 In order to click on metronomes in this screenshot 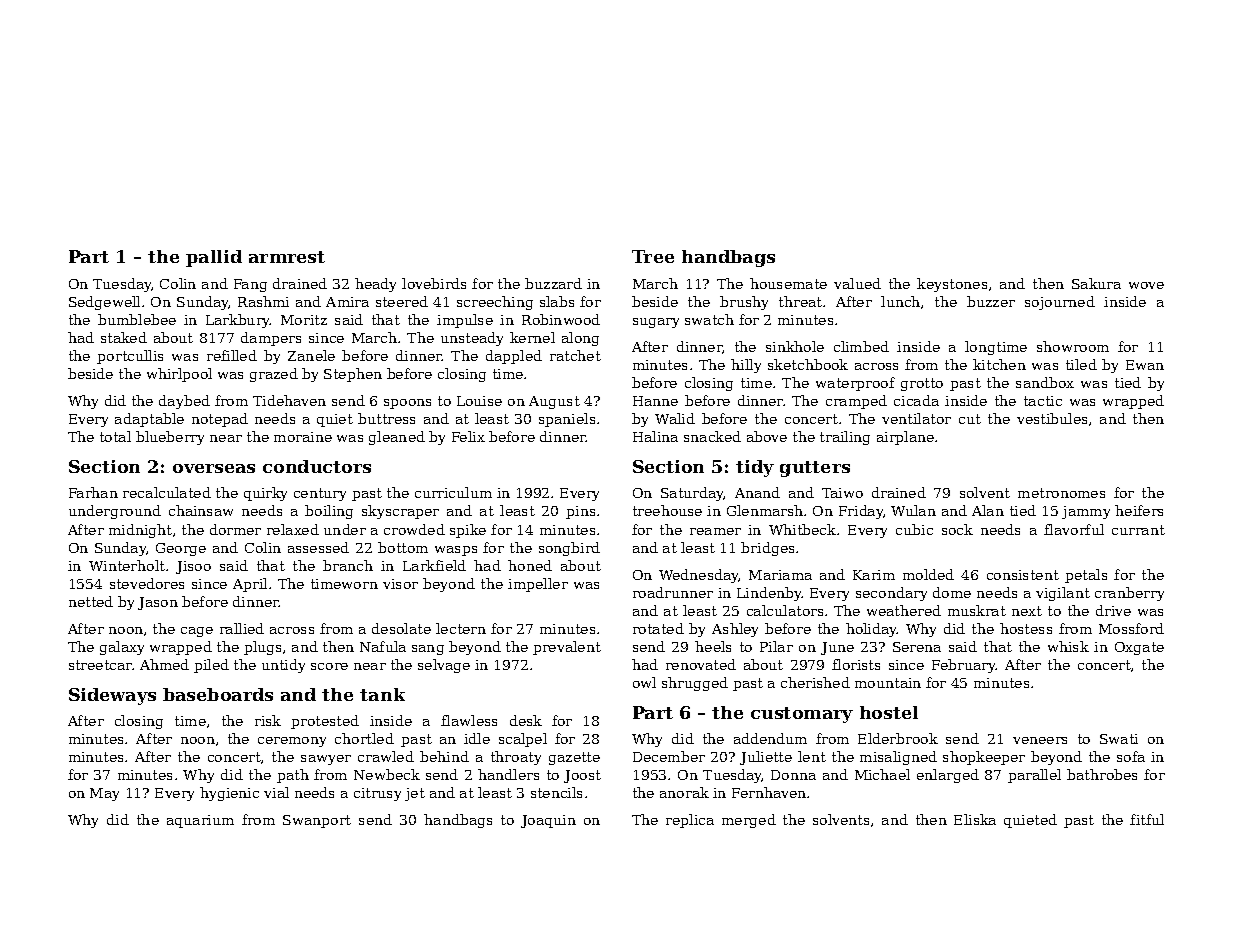, I will do `click(1061, 493)`.
